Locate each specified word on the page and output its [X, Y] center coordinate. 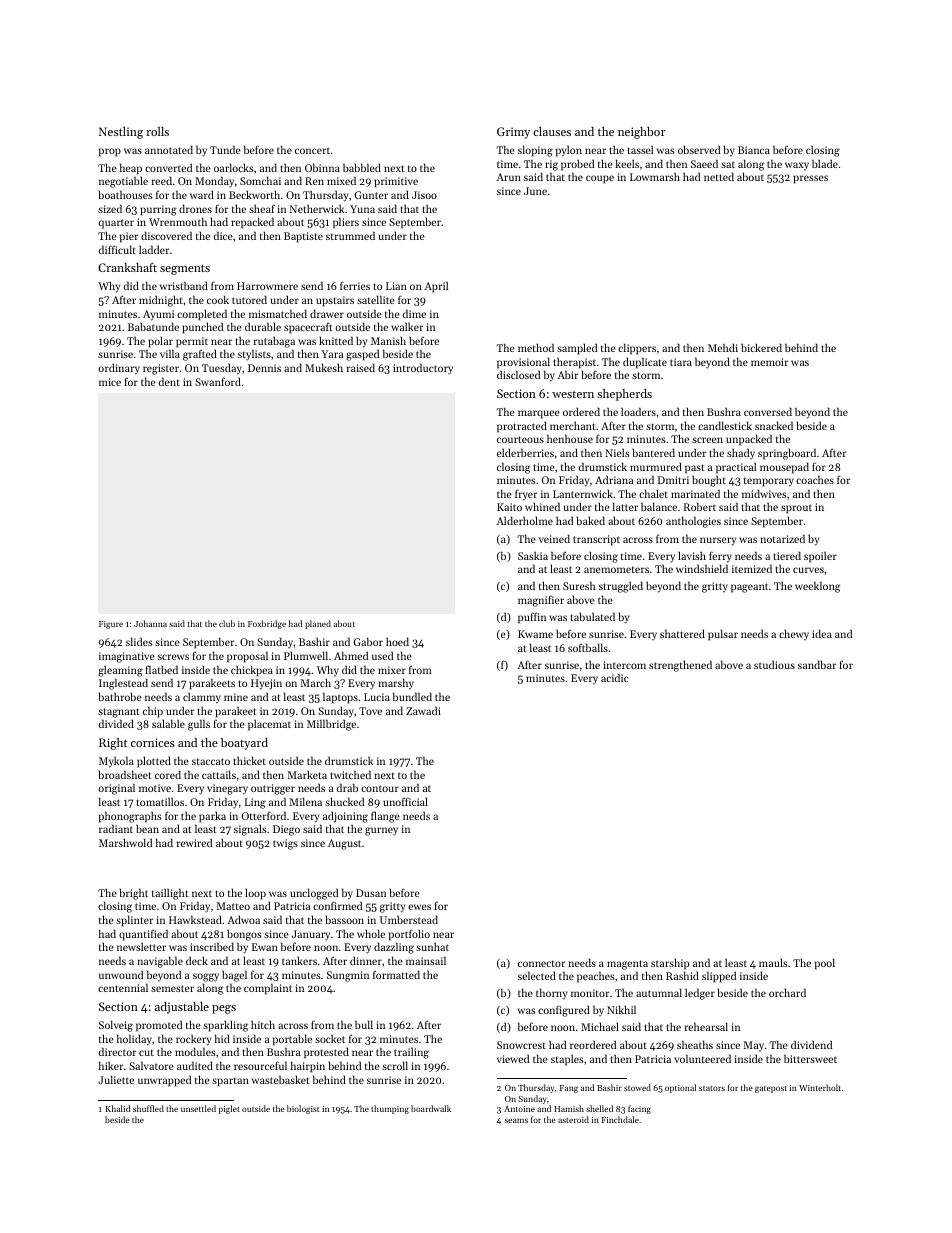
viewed [513, 1058]
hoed [397, 641]
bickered [761, 347]
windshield [702, 568]
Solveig [116, 1026]
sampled [577, 349]
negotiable [123, 182]
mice [110, 382]
